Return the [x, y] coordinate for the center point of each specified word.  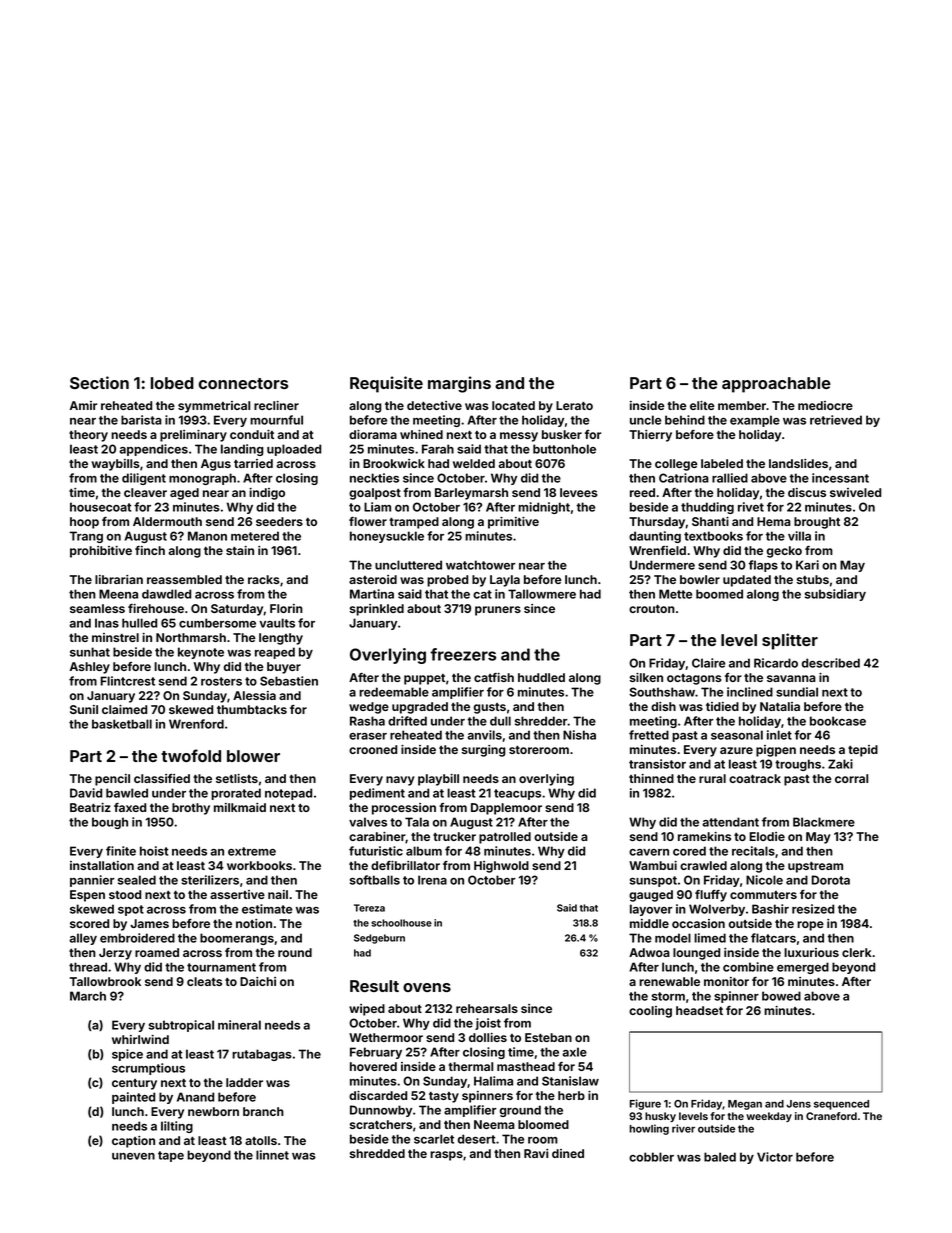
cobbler [651, 1157]
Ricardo [776, 663]
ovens [427, 987]
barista [141, 420]
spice [127, 1055]
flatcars [773, 938]
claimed [124, 709]
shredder [541, 721]
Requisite [386, 384]
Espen [87, 896]
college [676, 465]
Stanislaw [570, 1081]
